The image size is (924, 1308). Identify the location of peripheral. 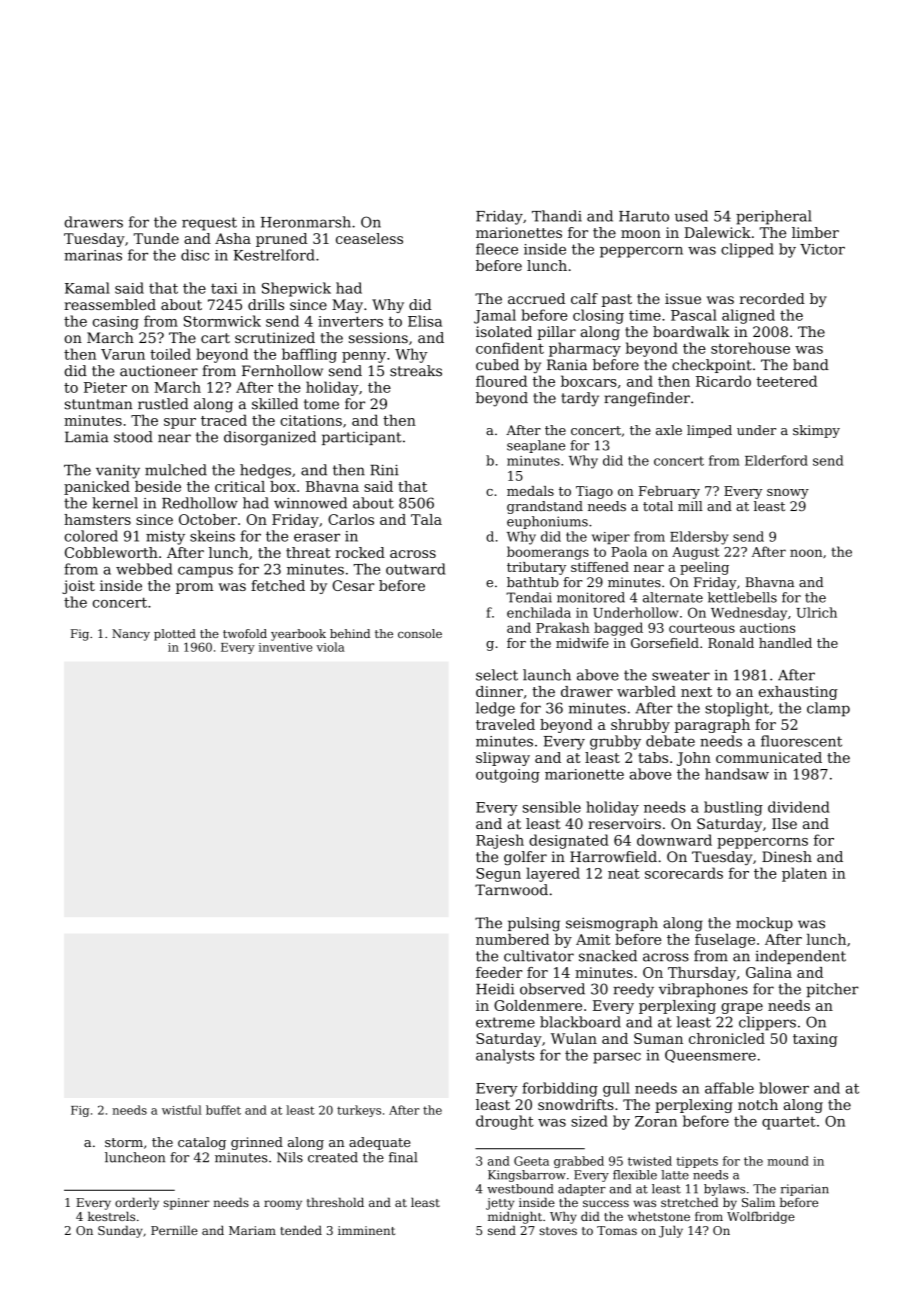
(774, 217).
